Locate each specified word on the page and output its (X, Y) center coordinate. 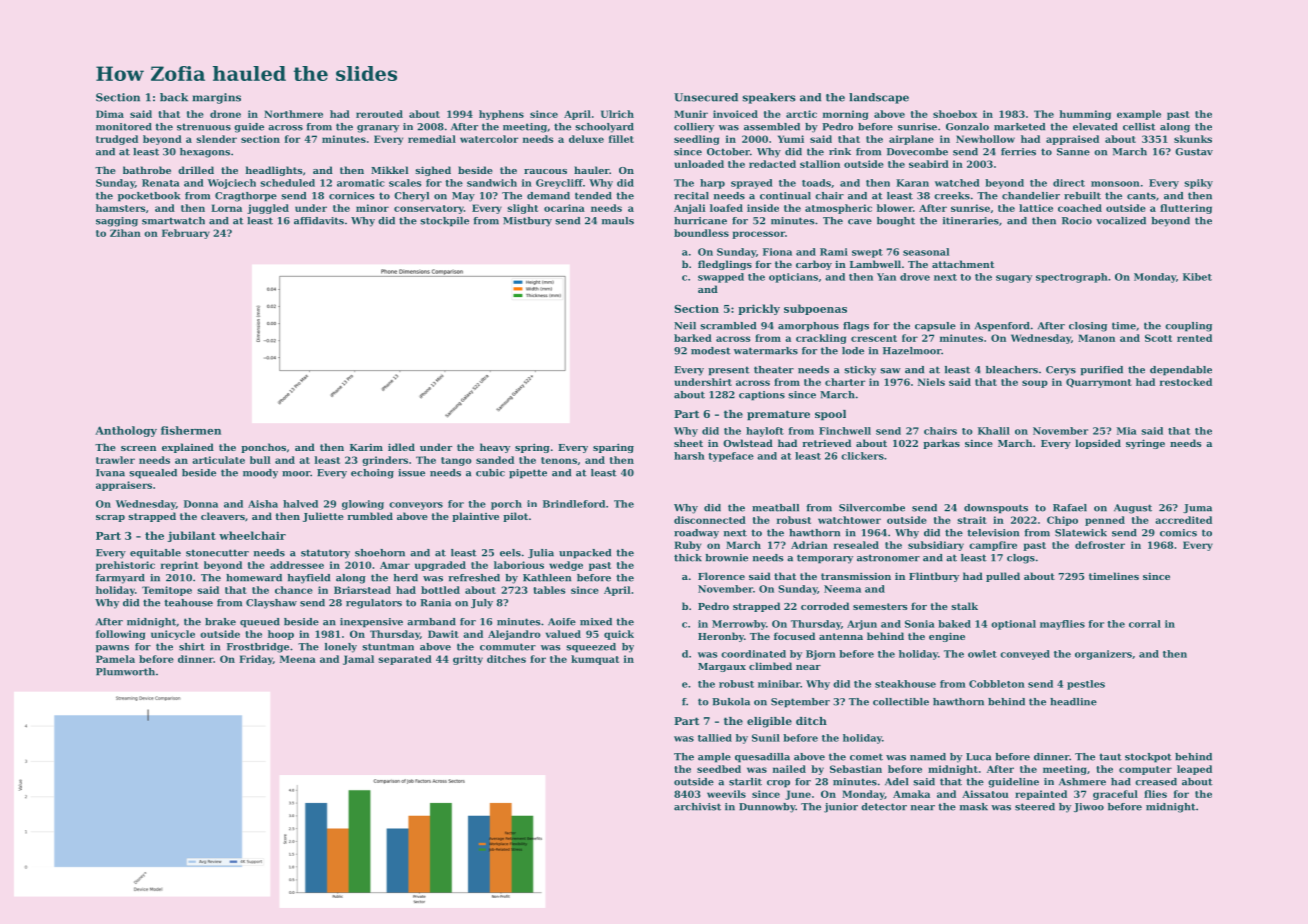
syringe (1145, 444)
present (729, 371)
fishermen (191, 430)
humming (1085, 115)
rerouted (379, 114)
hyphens (501, 115)
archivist (697, 807)
